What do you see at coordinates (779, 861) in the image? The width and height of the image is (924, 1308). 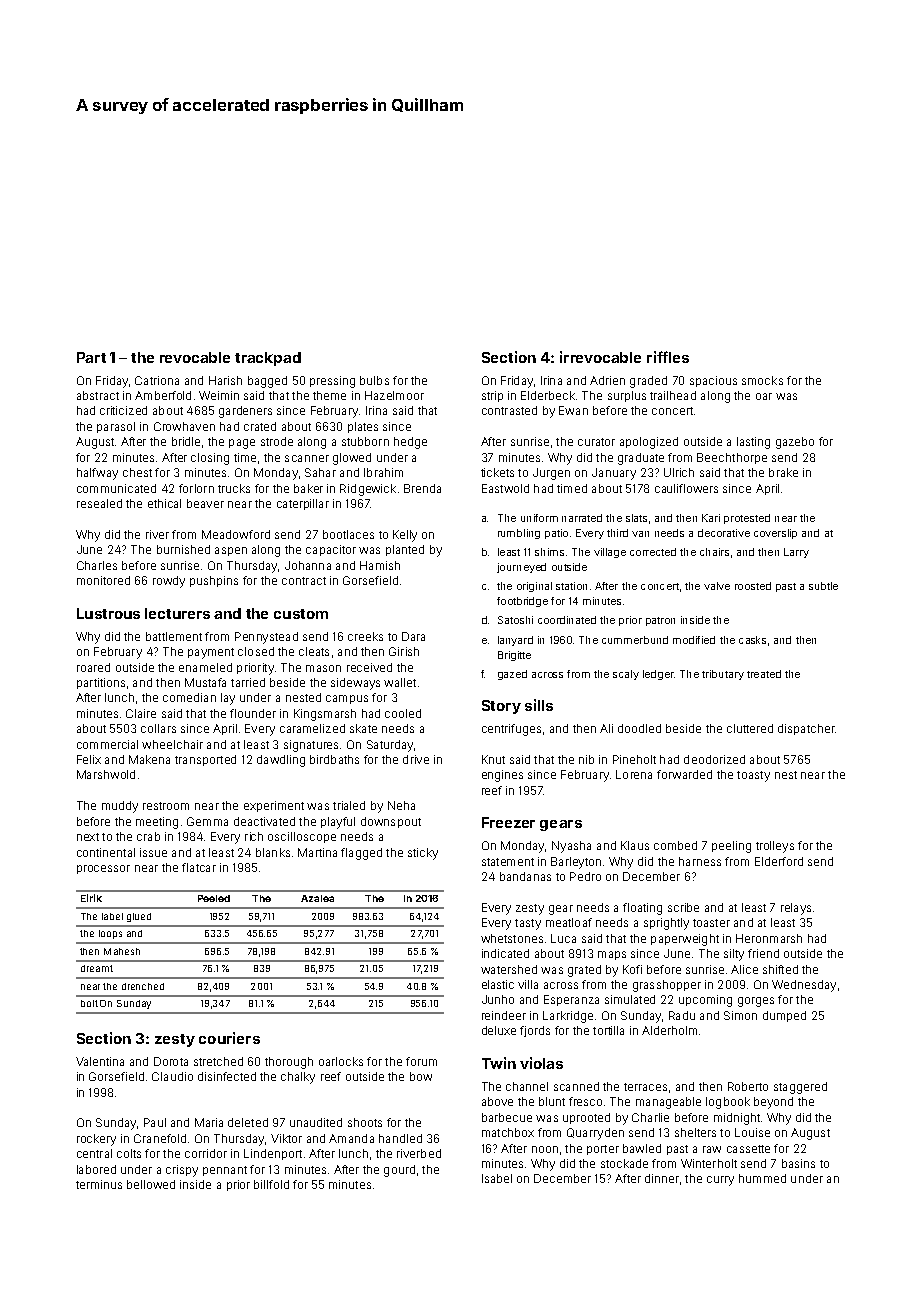 I see `Elderford` at bounding box center [779, 861].
